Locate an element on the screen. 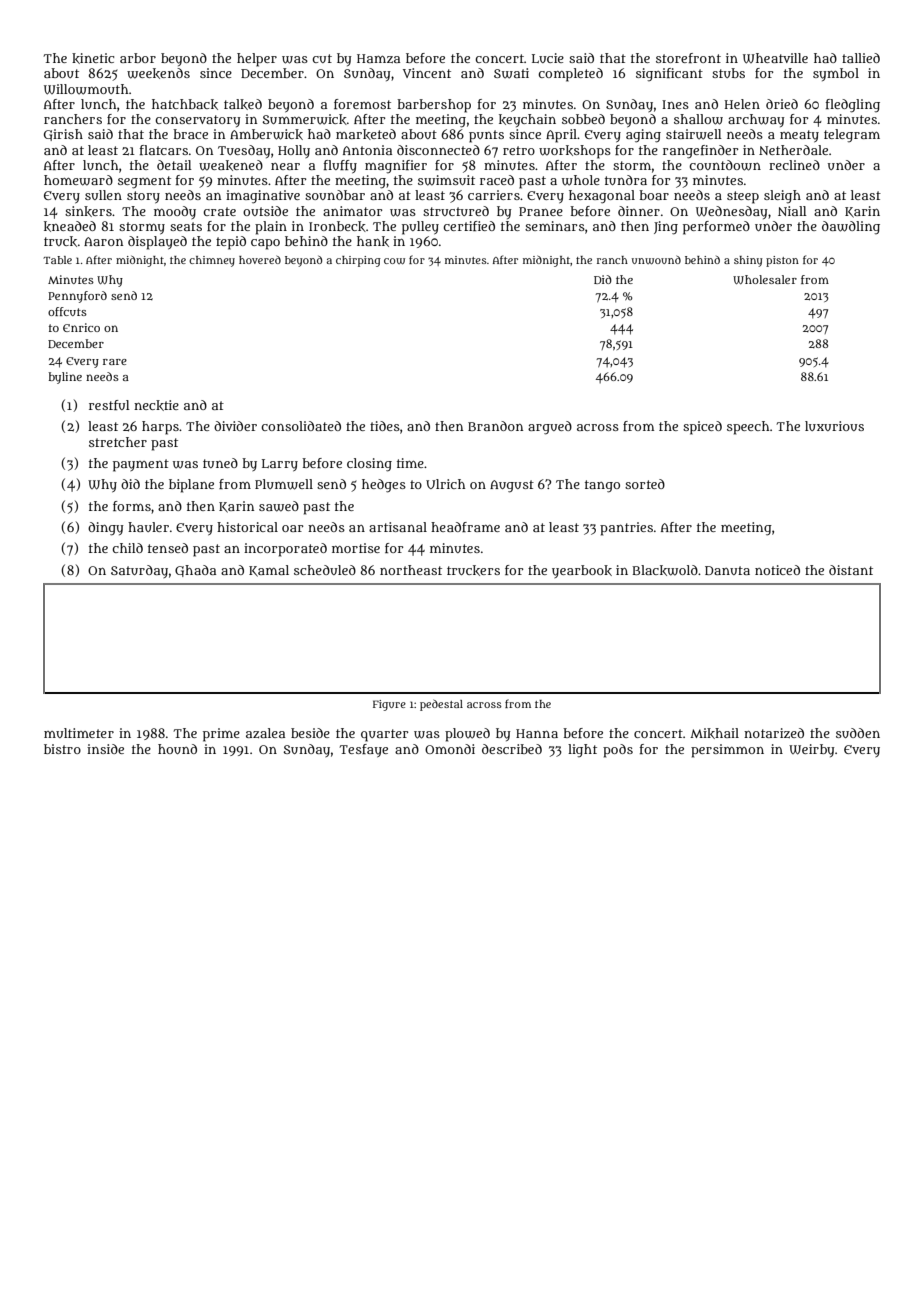 Image resolution: width=924 pixels, height=1308 pixels. noticed is located at coordinates (777, 570).
